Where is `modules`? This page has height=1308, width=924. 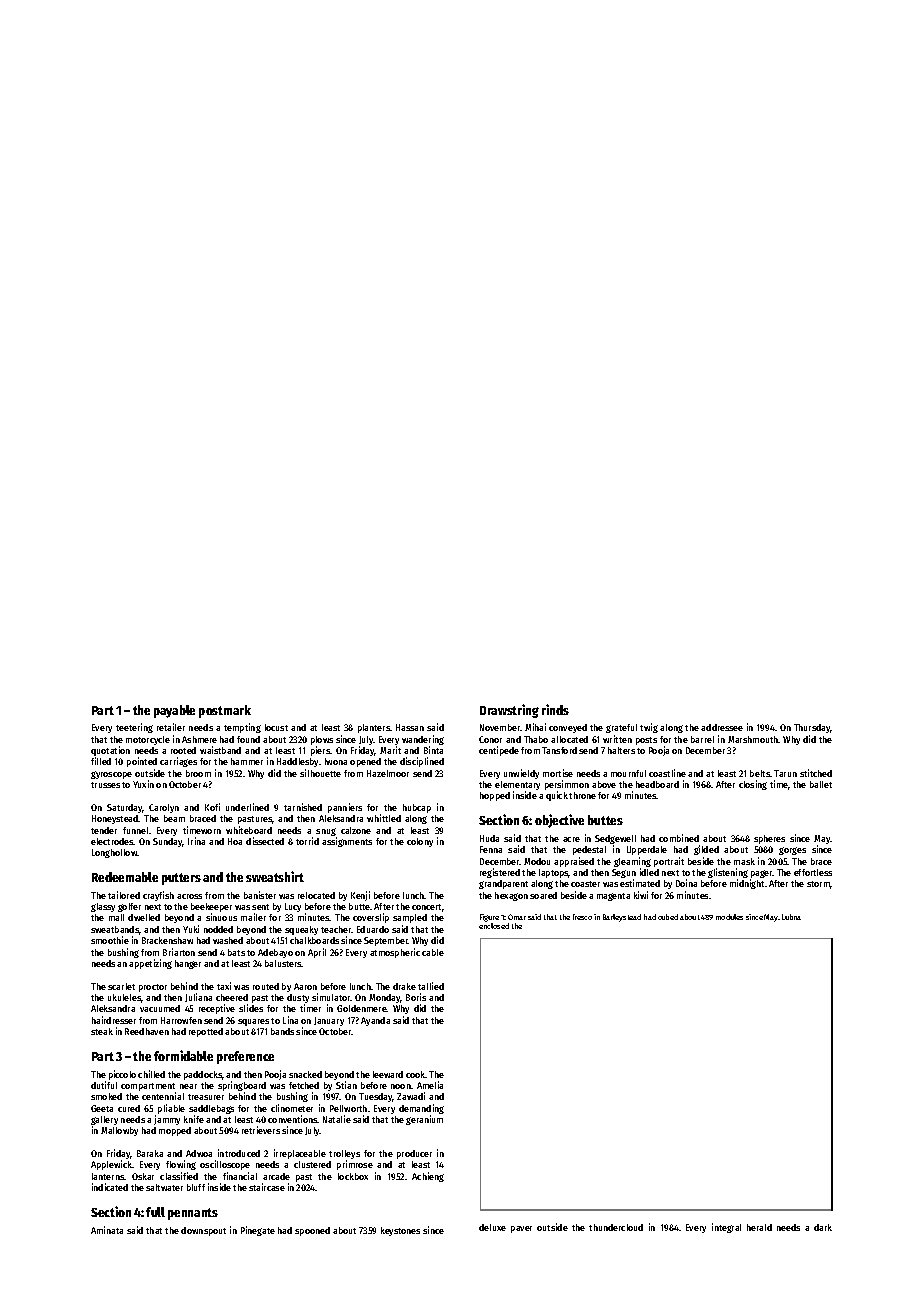 modules is located at coordinates (729, 917).
